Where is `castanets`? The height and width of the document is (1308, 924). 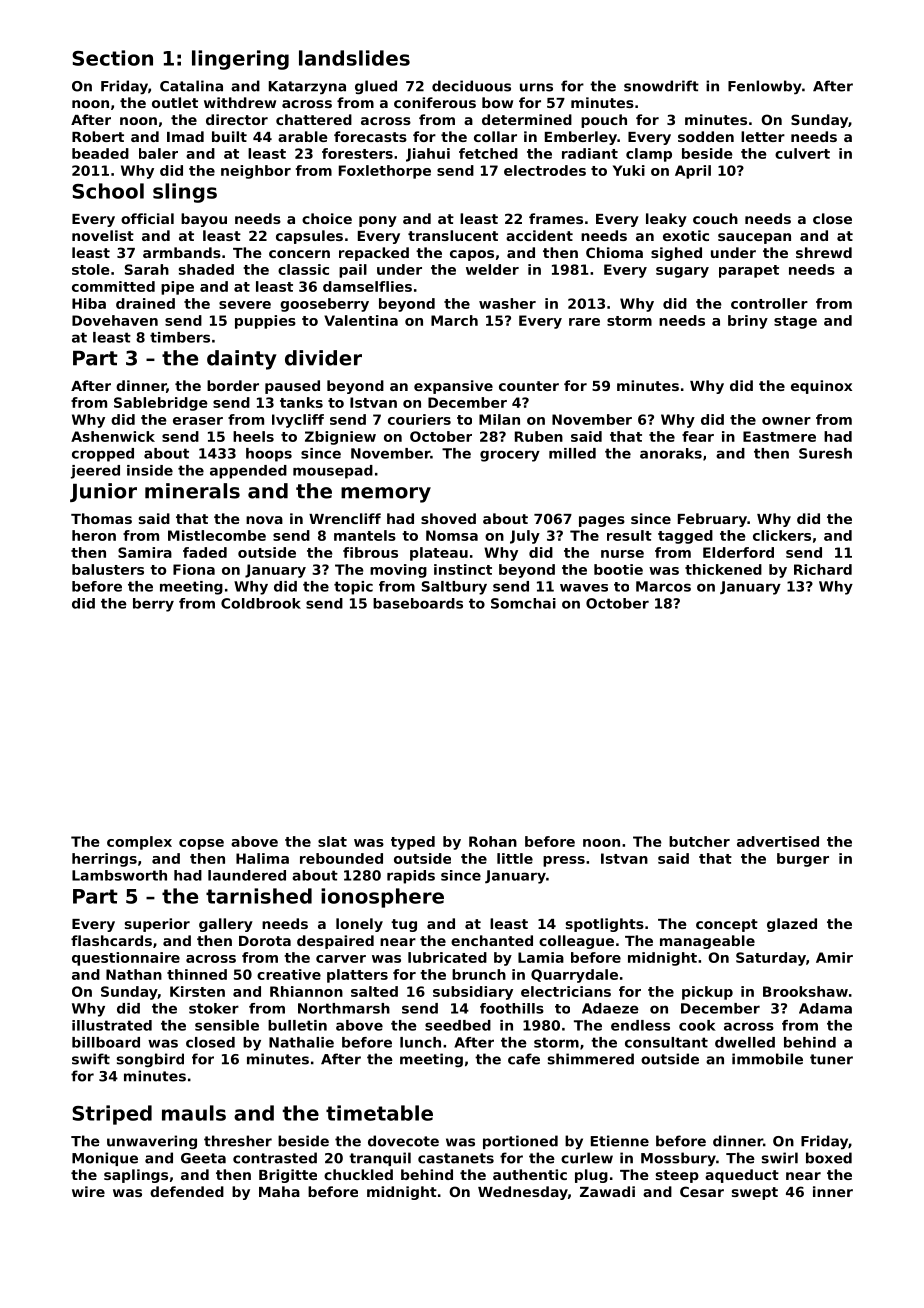
castanets is located at coordinates (456, 1158).
